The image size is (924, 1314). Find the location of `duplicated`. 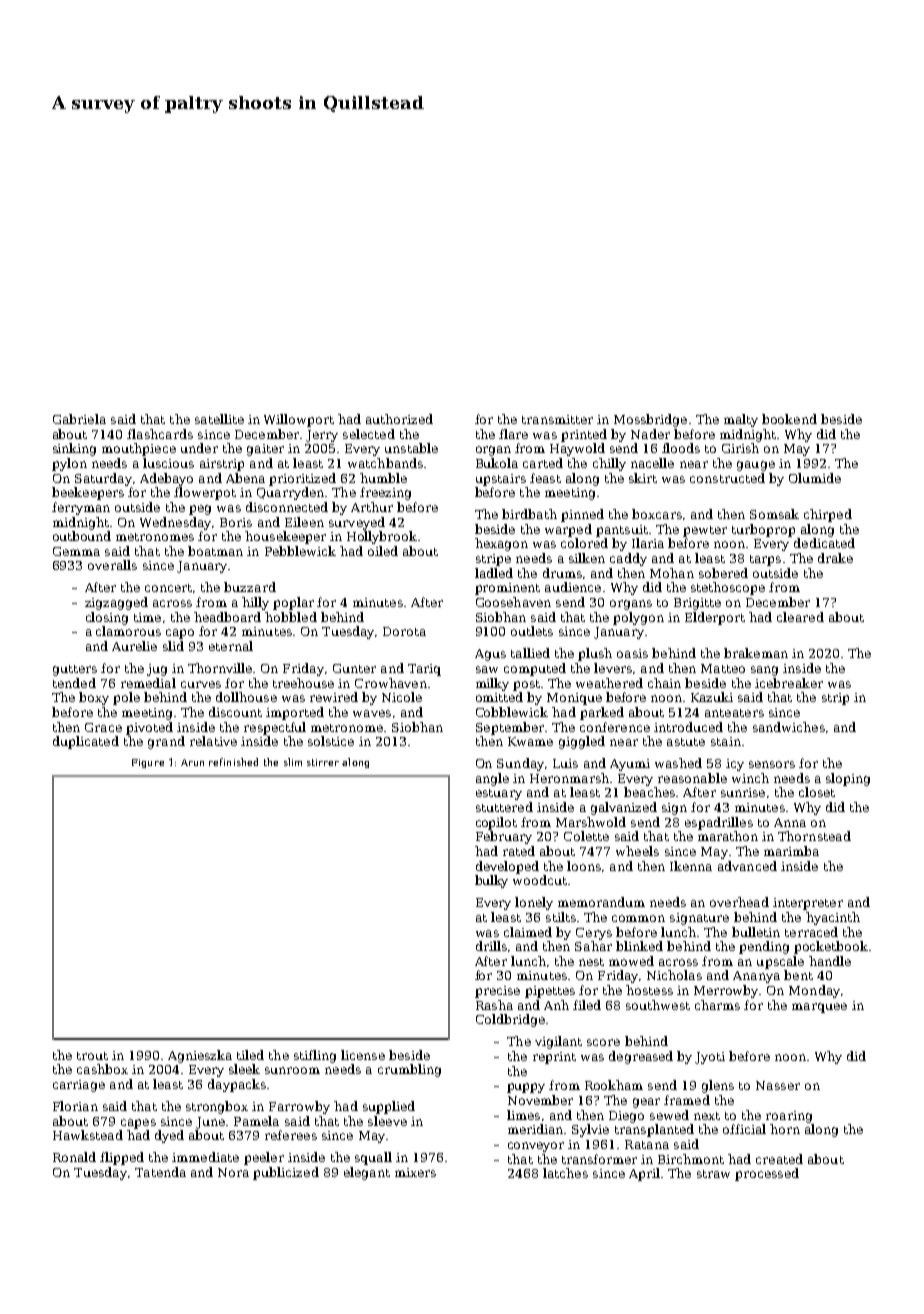

duplicated is located at coordinates (86, 742).
